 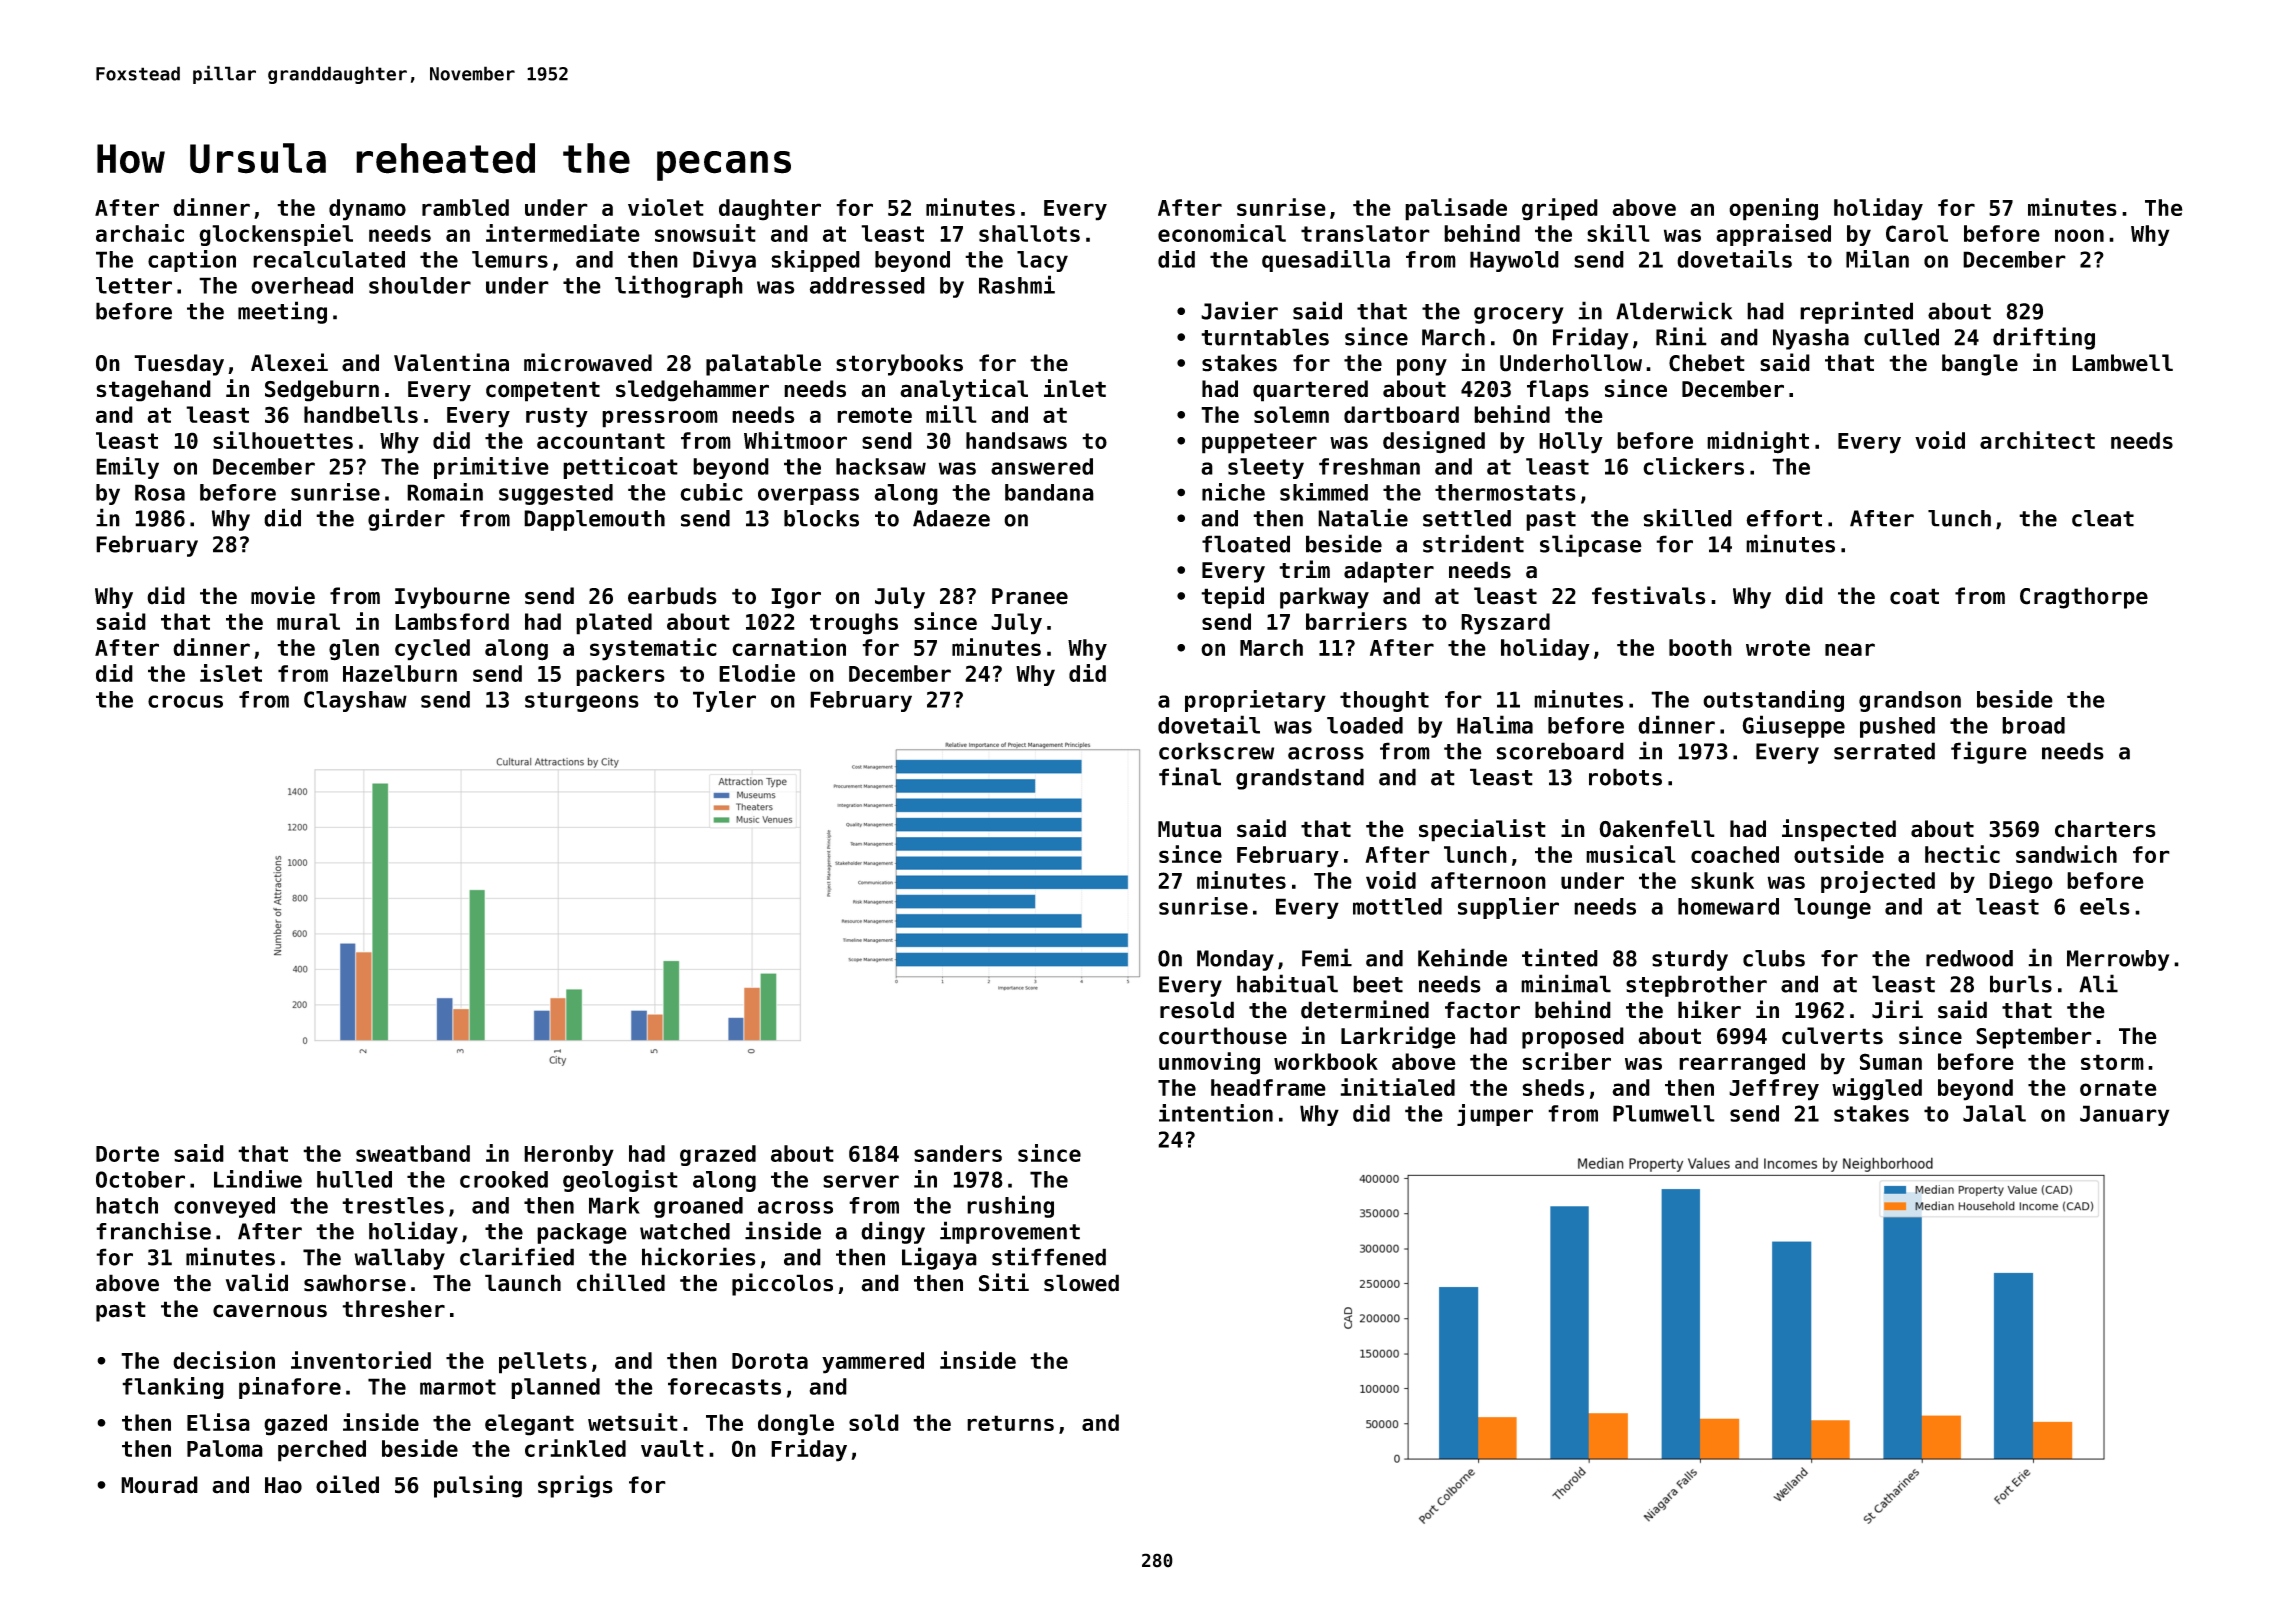 I want to click on dynamo, so click(x=367, y=210).
